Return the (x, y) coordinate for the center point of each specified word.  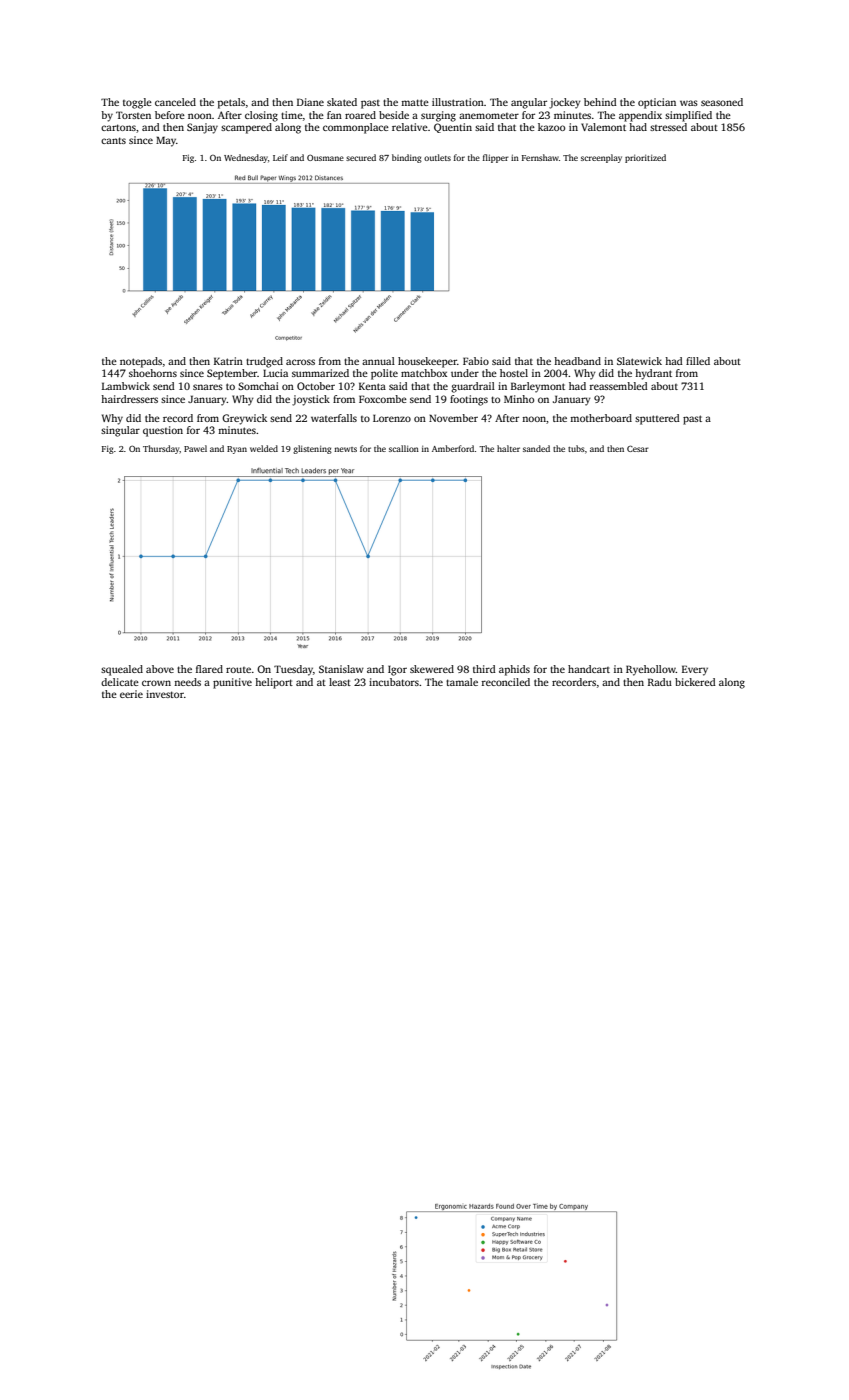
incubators (394, 682)
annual (378, 361)
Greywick (244, 419)
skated (342, 102)
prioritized (645, 158)
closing (261, 116)
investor (165, 694)
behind (600, 102)
